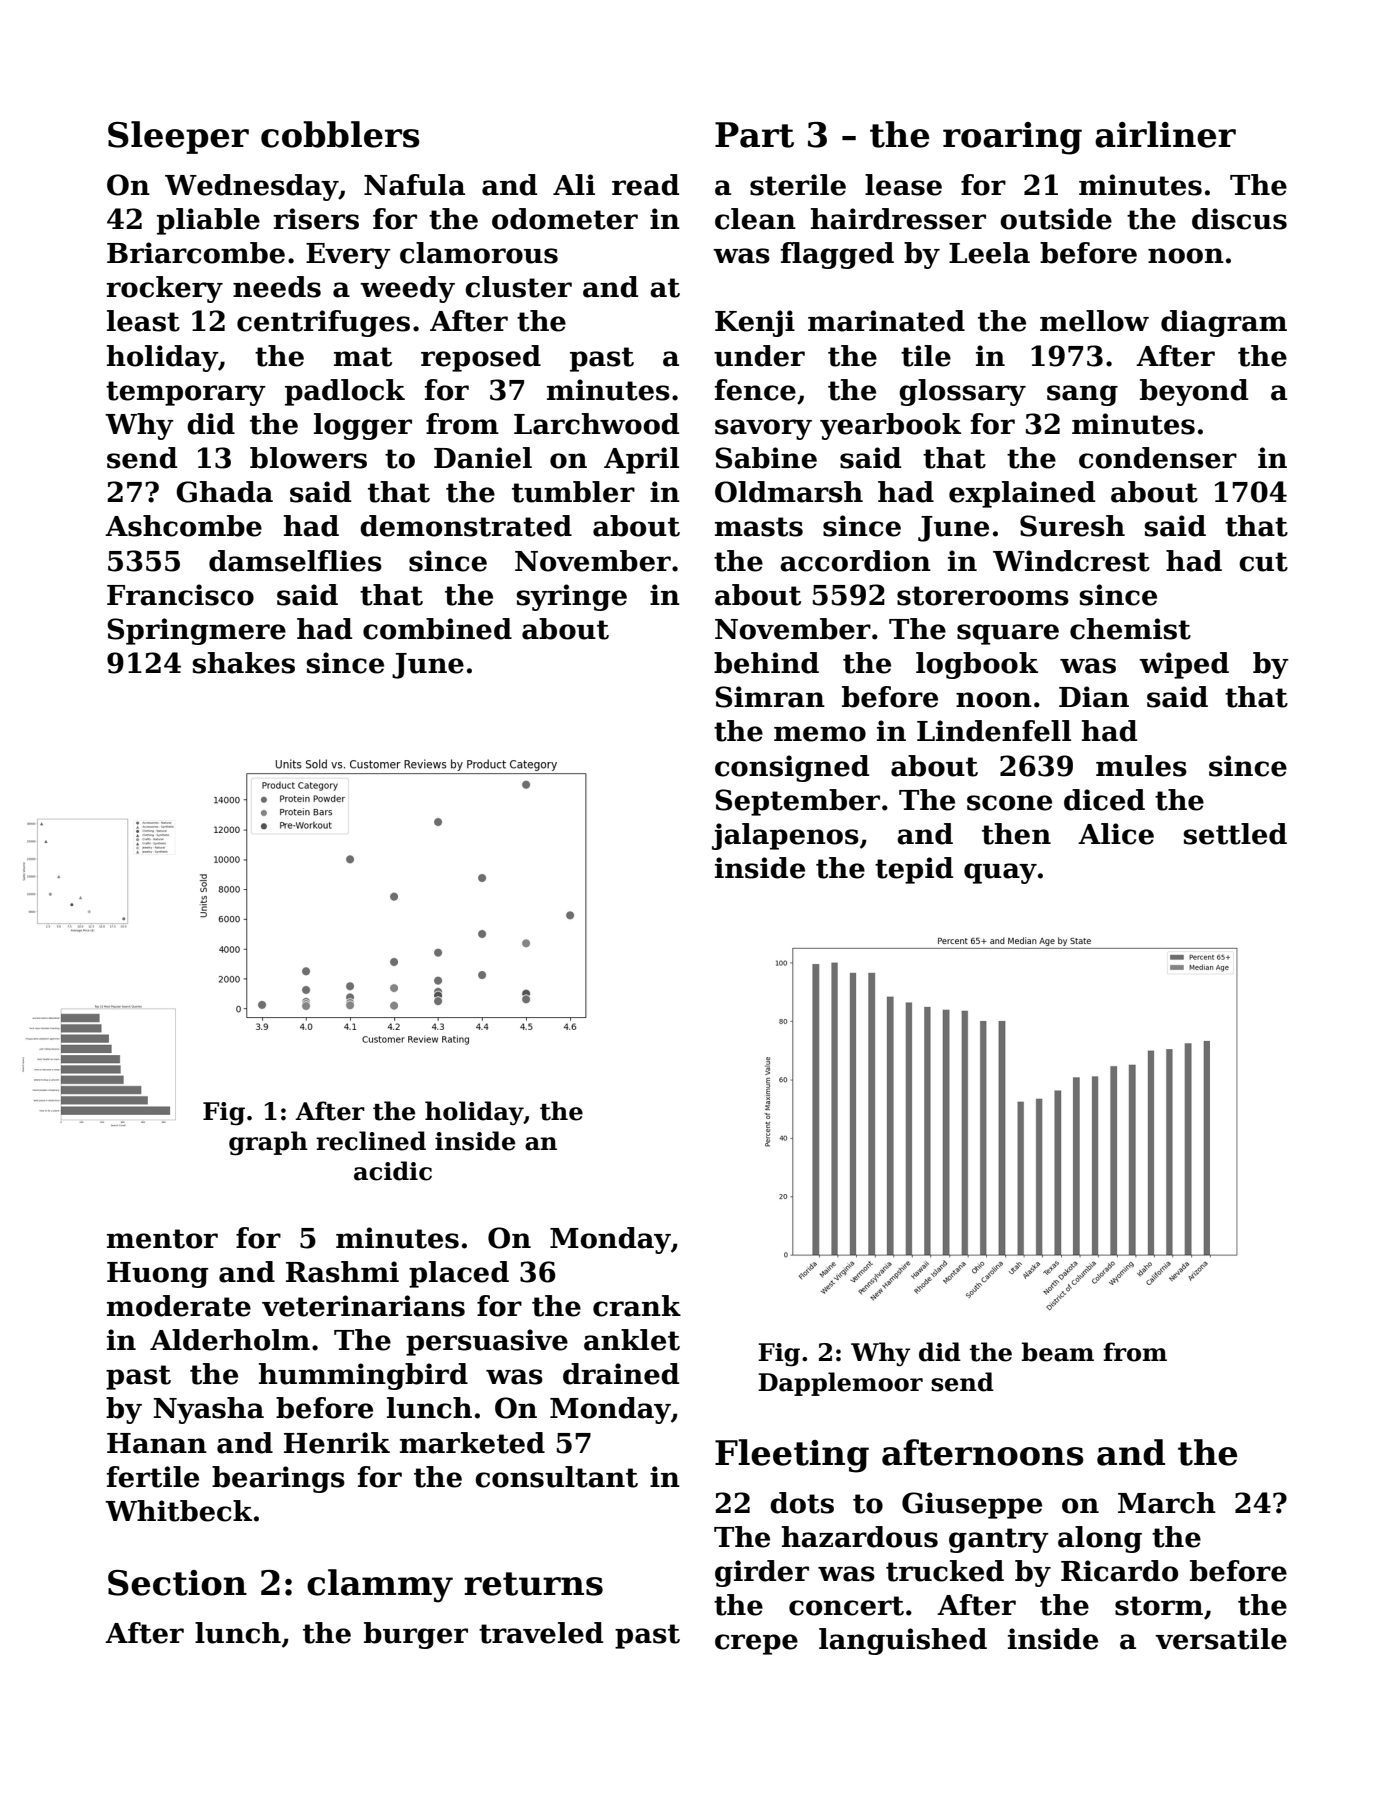 The image size is (1394, 1804). I want to click on crank, so click(637, 1306).
